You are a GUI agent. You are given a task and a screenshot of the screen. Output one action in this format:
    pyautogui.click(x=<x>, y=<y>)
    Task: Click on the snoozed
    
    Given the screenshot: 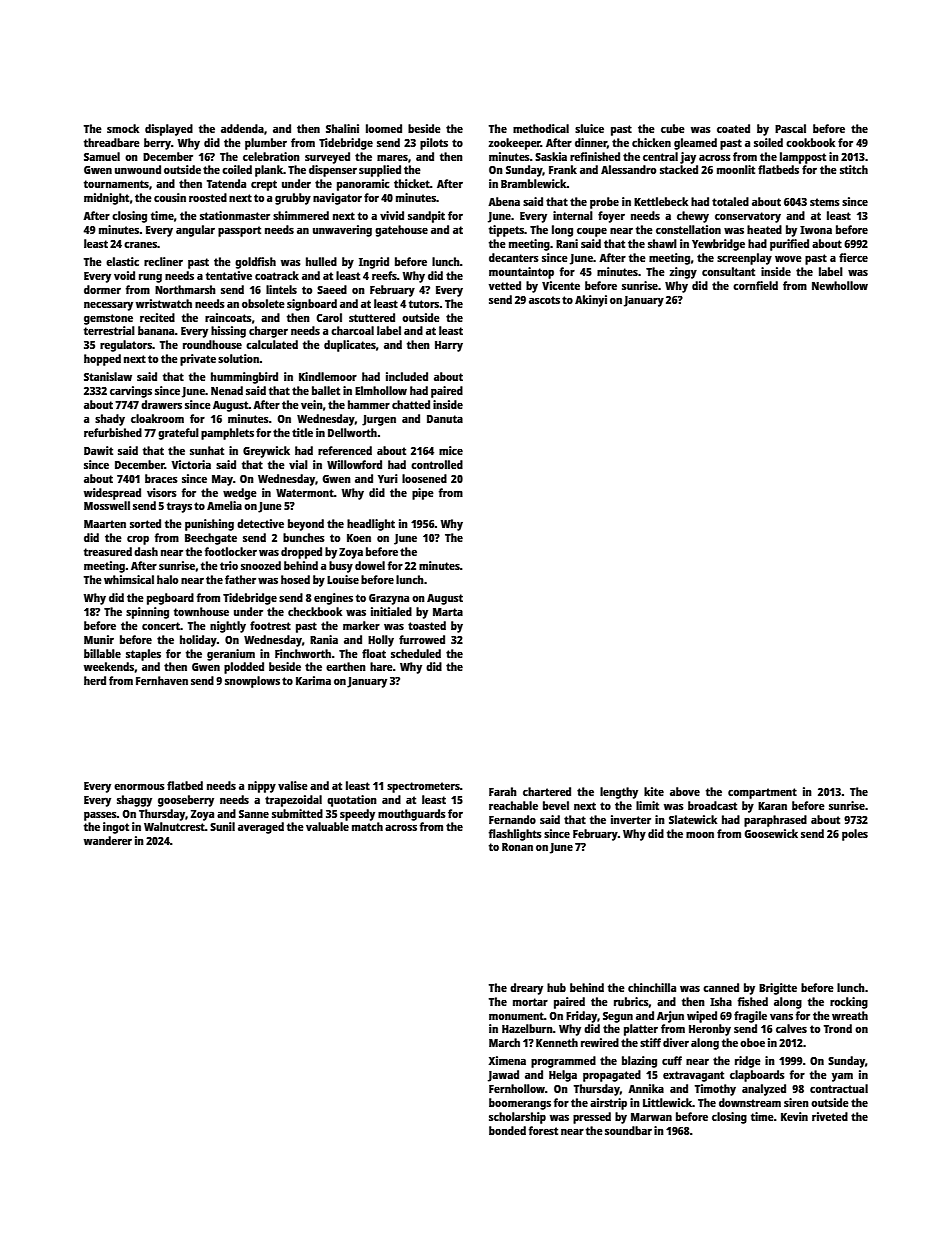 What is the action you would take?
    pyautogui.click(x=261, y=565)
